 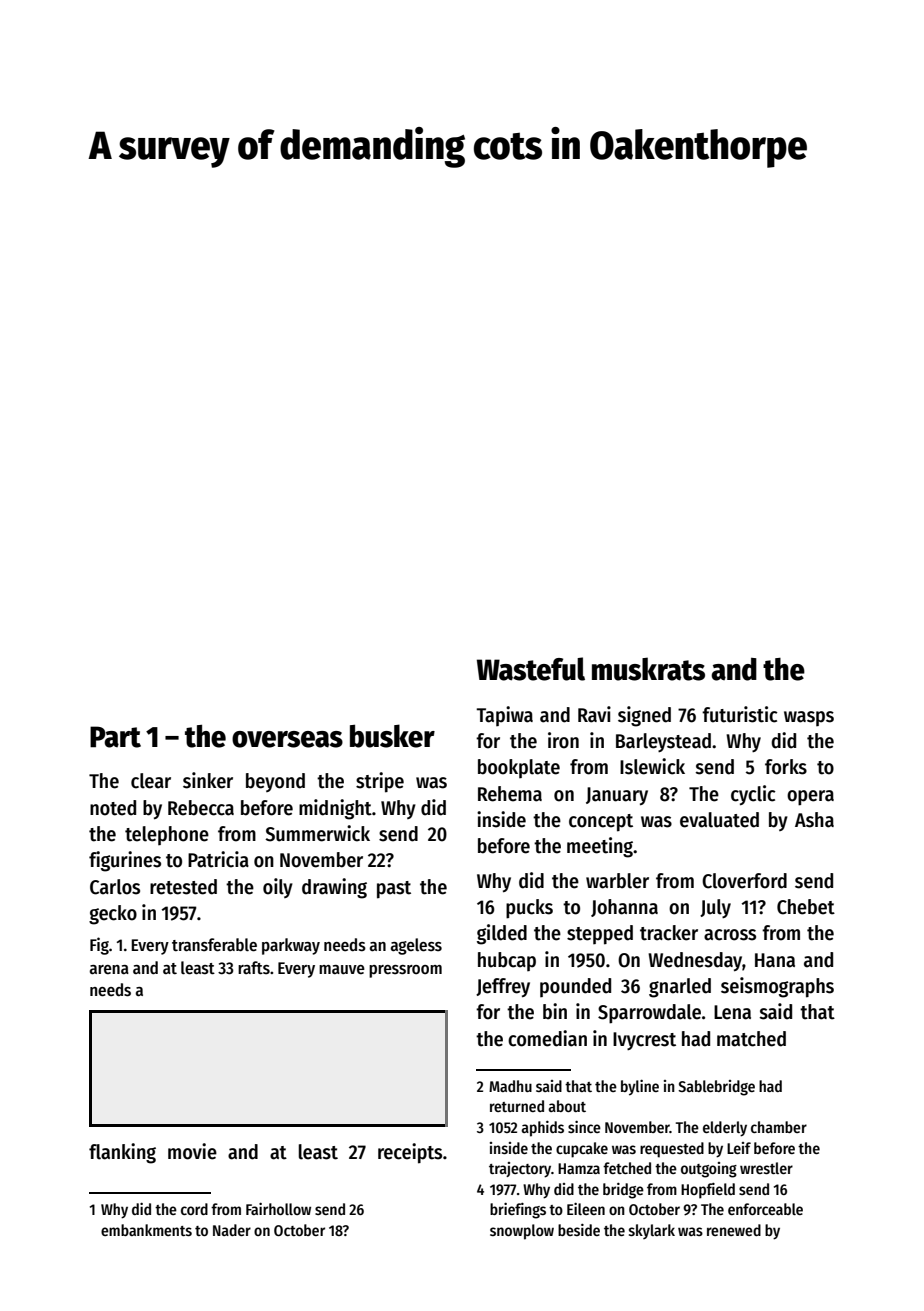 I want to click on figurines, so click(x=125, y=861).
